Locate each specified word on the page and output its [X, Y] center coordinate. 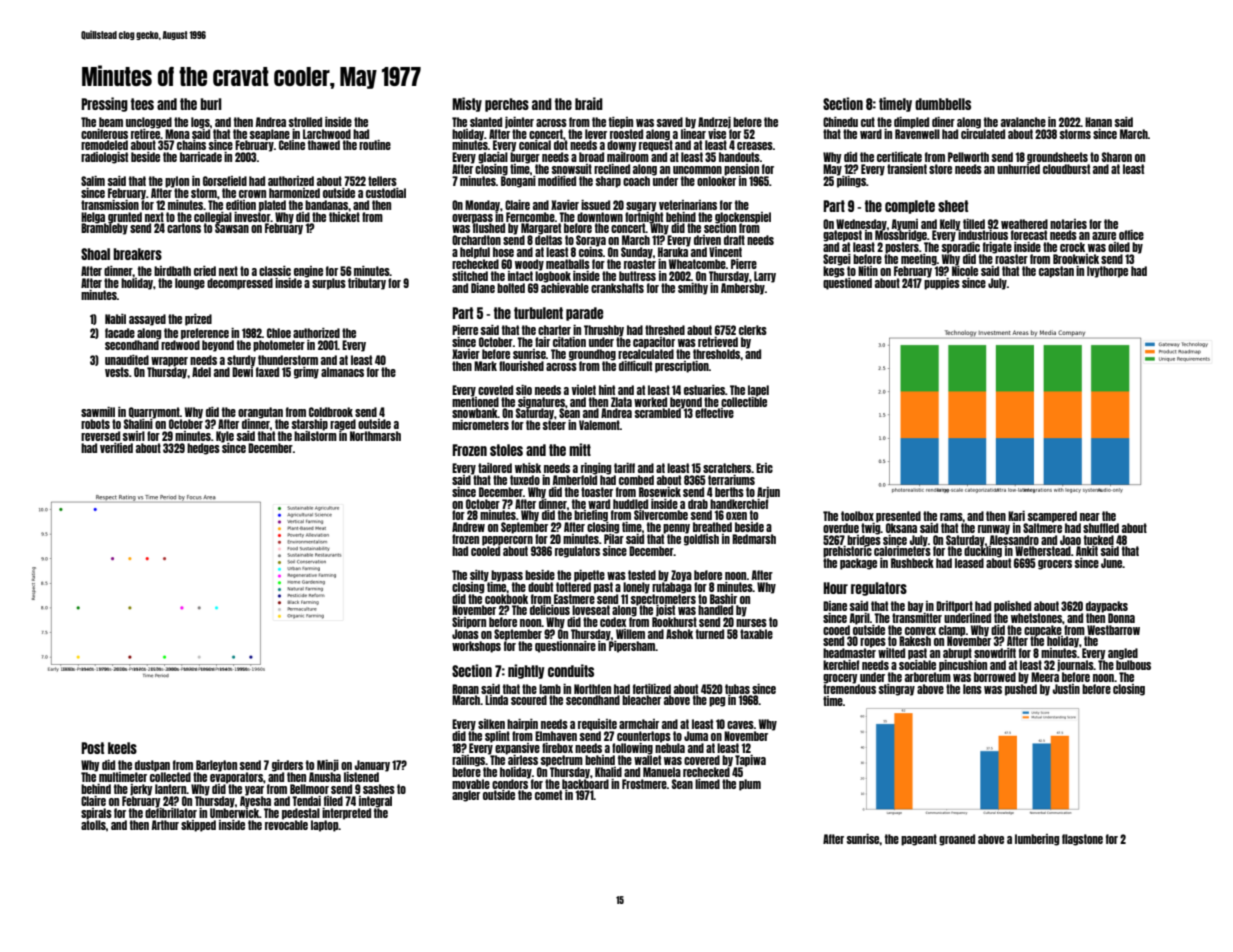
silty [479, 575]
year [254, 791]
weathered [1024, 224]
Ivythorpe [1107, 272]
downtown [600, 217]
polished [1012, 607]
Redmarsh [754, 539]
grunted [125, 218]
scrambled [658, 413]
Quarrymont [154, 413]
